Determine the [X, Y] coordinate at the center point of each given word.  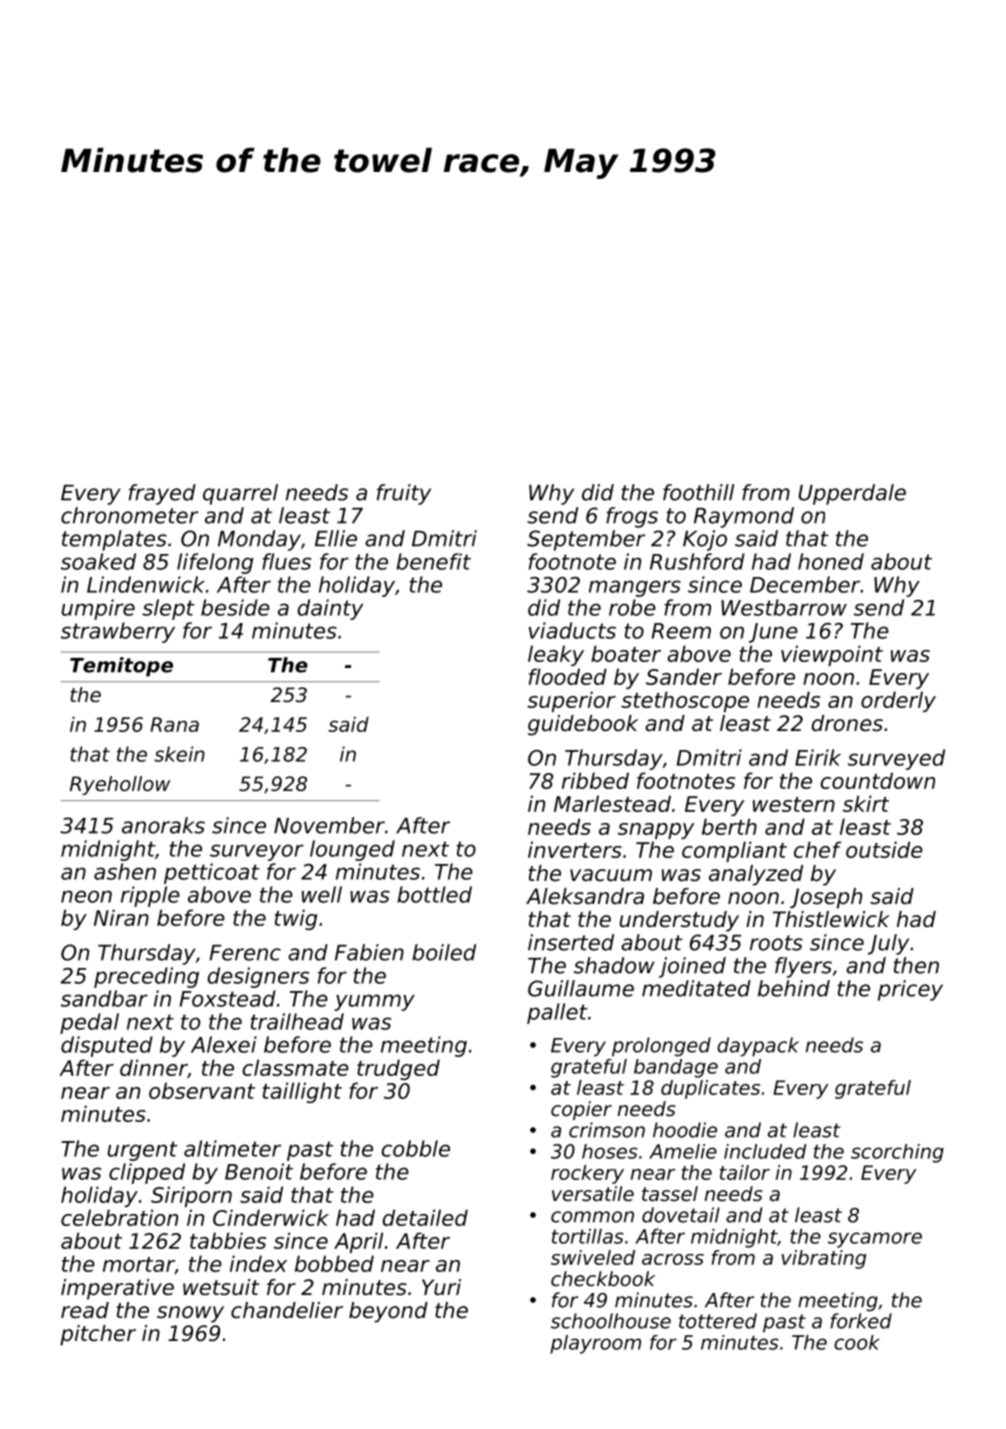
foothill [698, 492]
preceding [146, 977]
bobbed [334, 1263]
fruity [404, 494]
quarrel [240, 494]
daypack [758, 1047]
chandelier [287, 1310]
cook [857, 1342]
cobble [415, 1148]
